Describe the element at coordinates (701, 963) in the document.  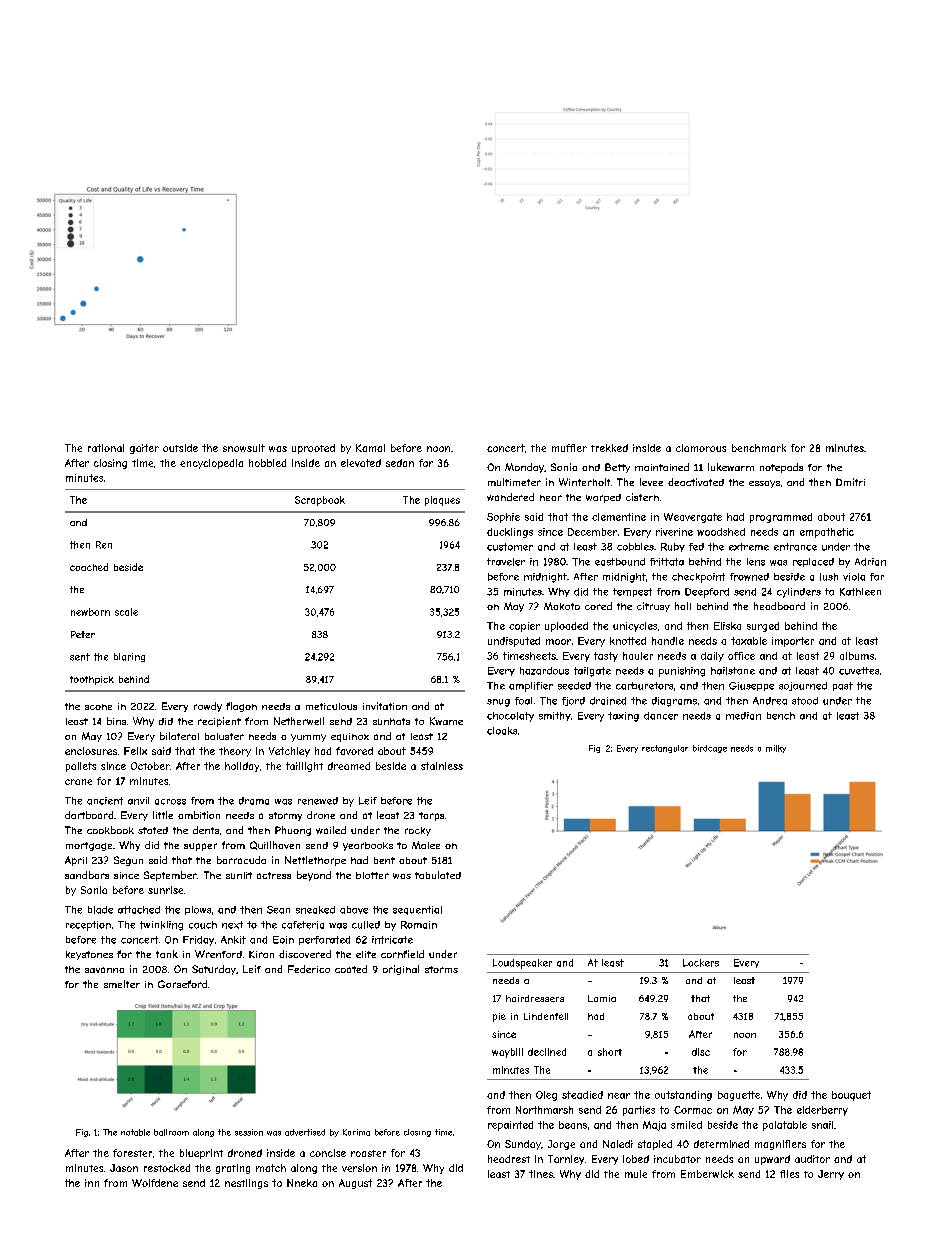
I see `Lockers` at that location.
